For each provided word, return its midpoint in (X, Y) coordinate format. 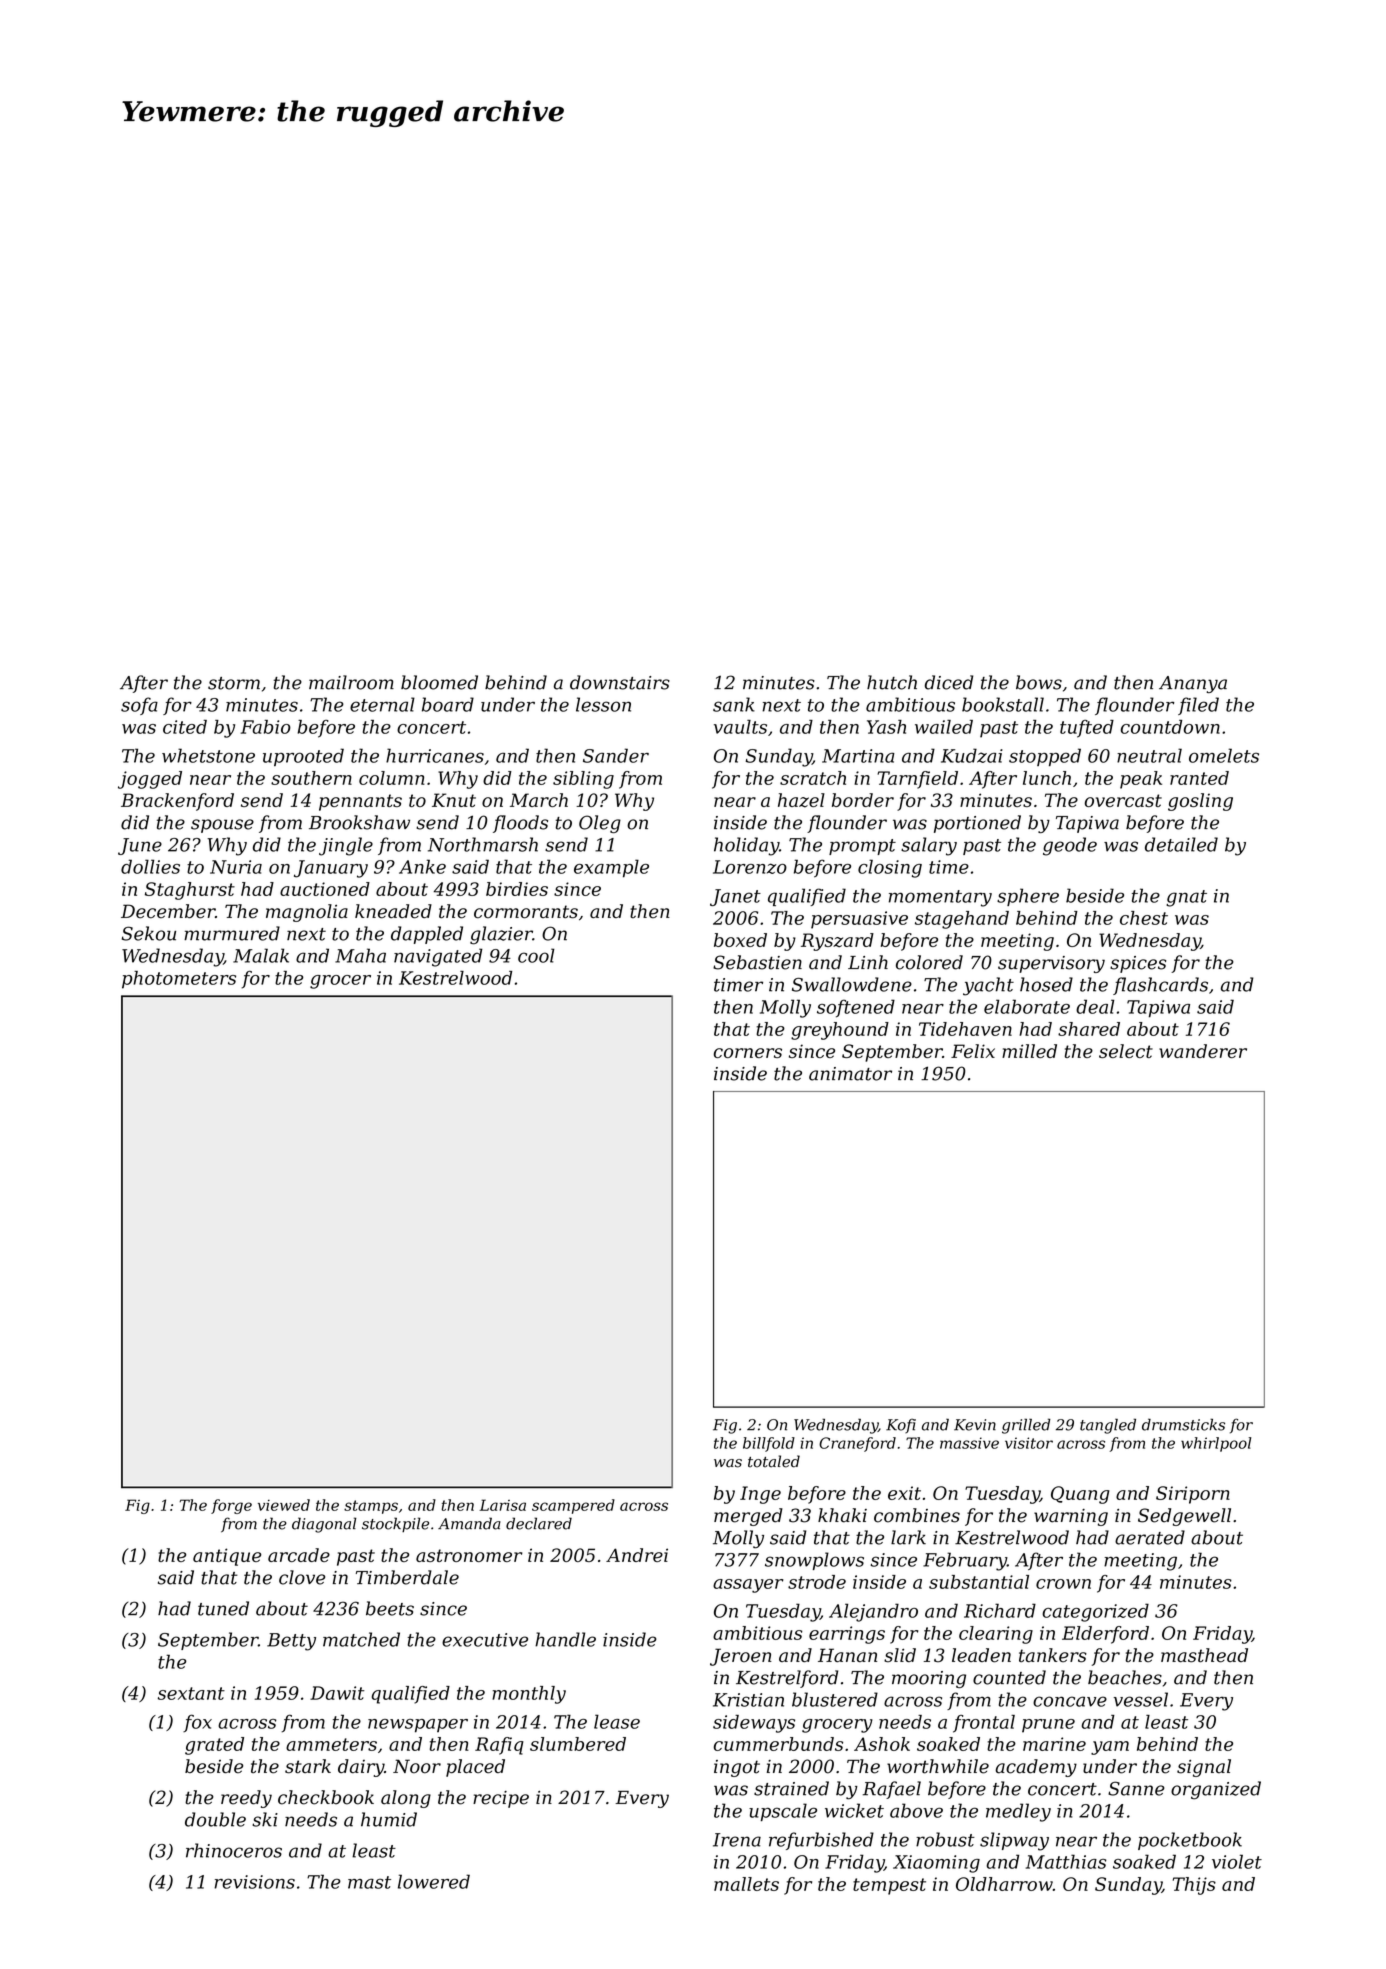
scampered (573, 1506)
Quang (1080, 1495)
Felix (973, 1051)
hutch (892, 682)
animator (850, 1074)
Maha (360, 955)
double (215, 1819)
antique (227, 1557)
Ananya (1193, 684)
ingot (737, 1768)
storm (234, 683)
